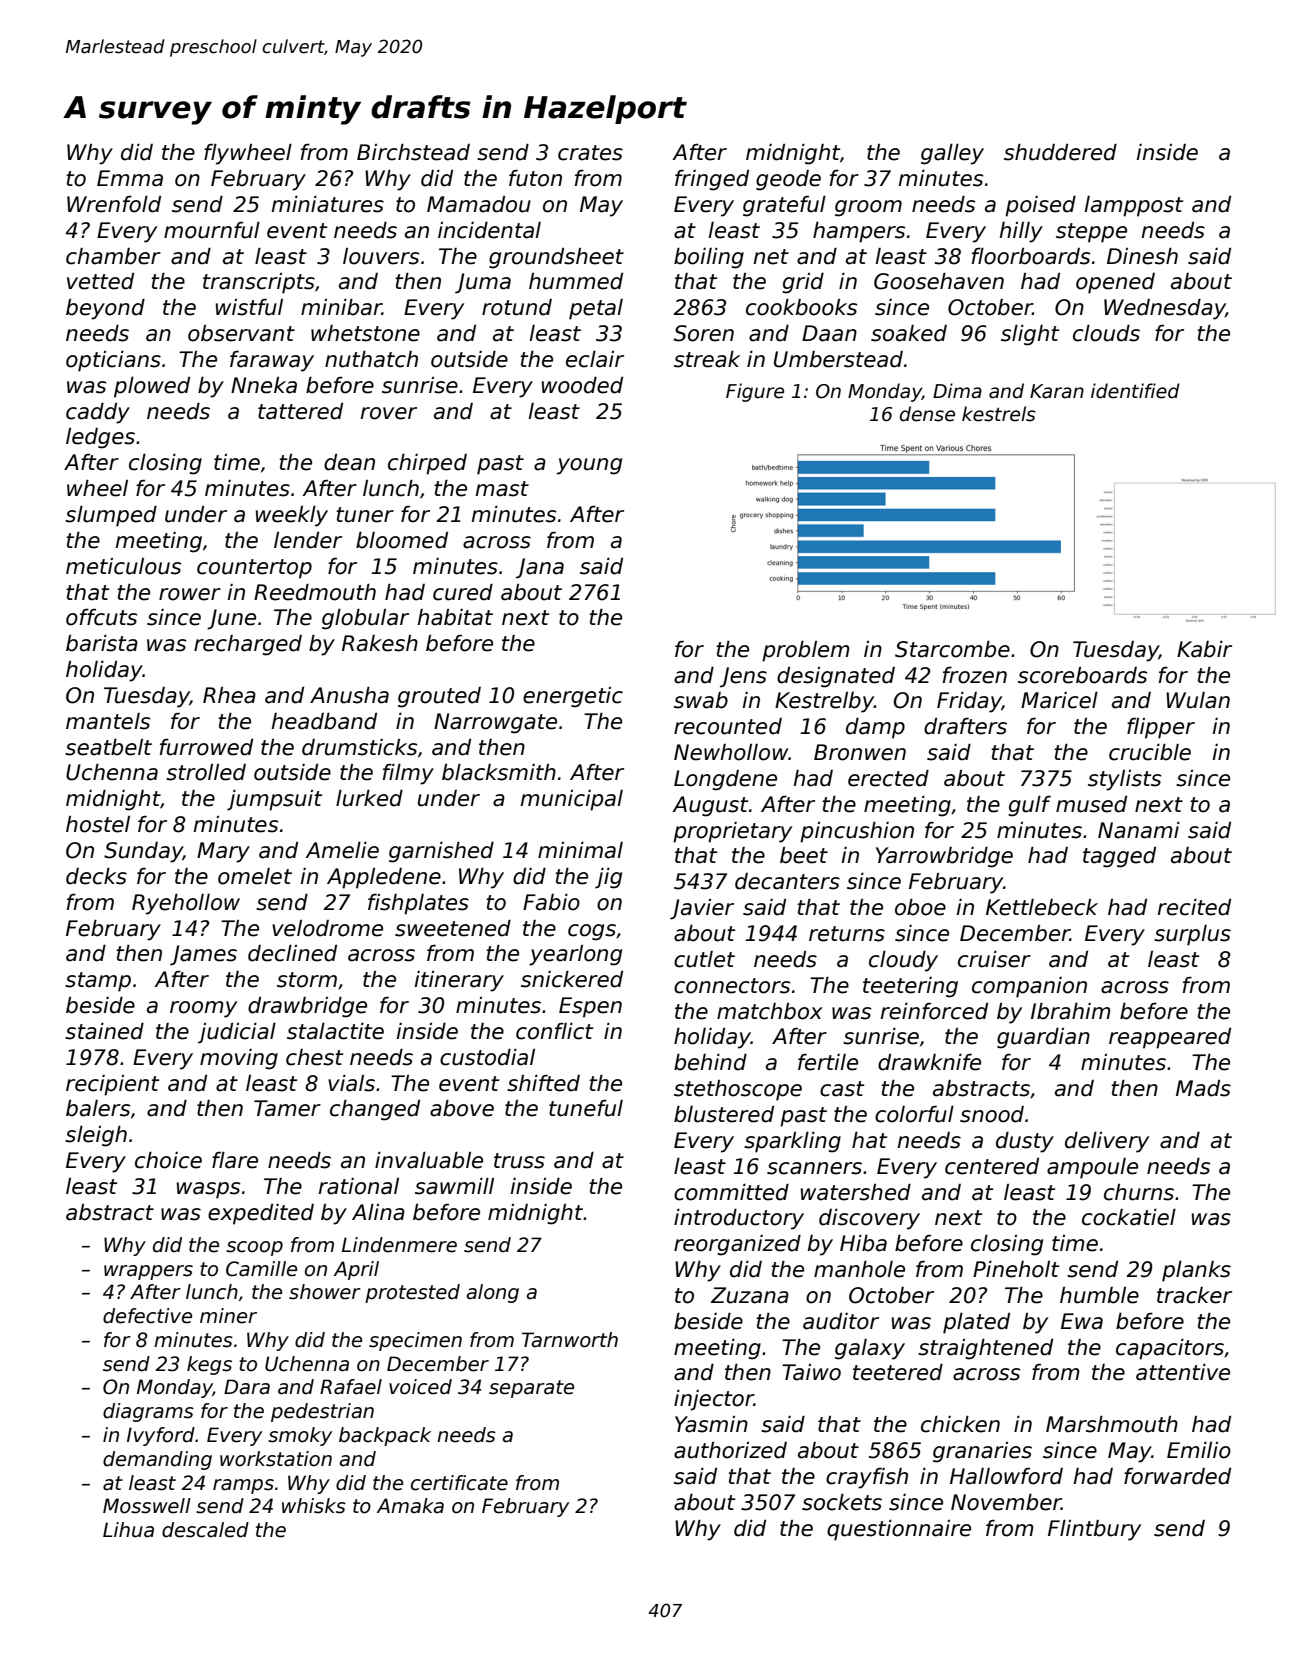 Image resolution: width=1297 pixels, height=1678 pixels. What do you see at coordinates (413, 152) in the screenshot?
I see `Birchstead` at bounding box center [413, 152].
